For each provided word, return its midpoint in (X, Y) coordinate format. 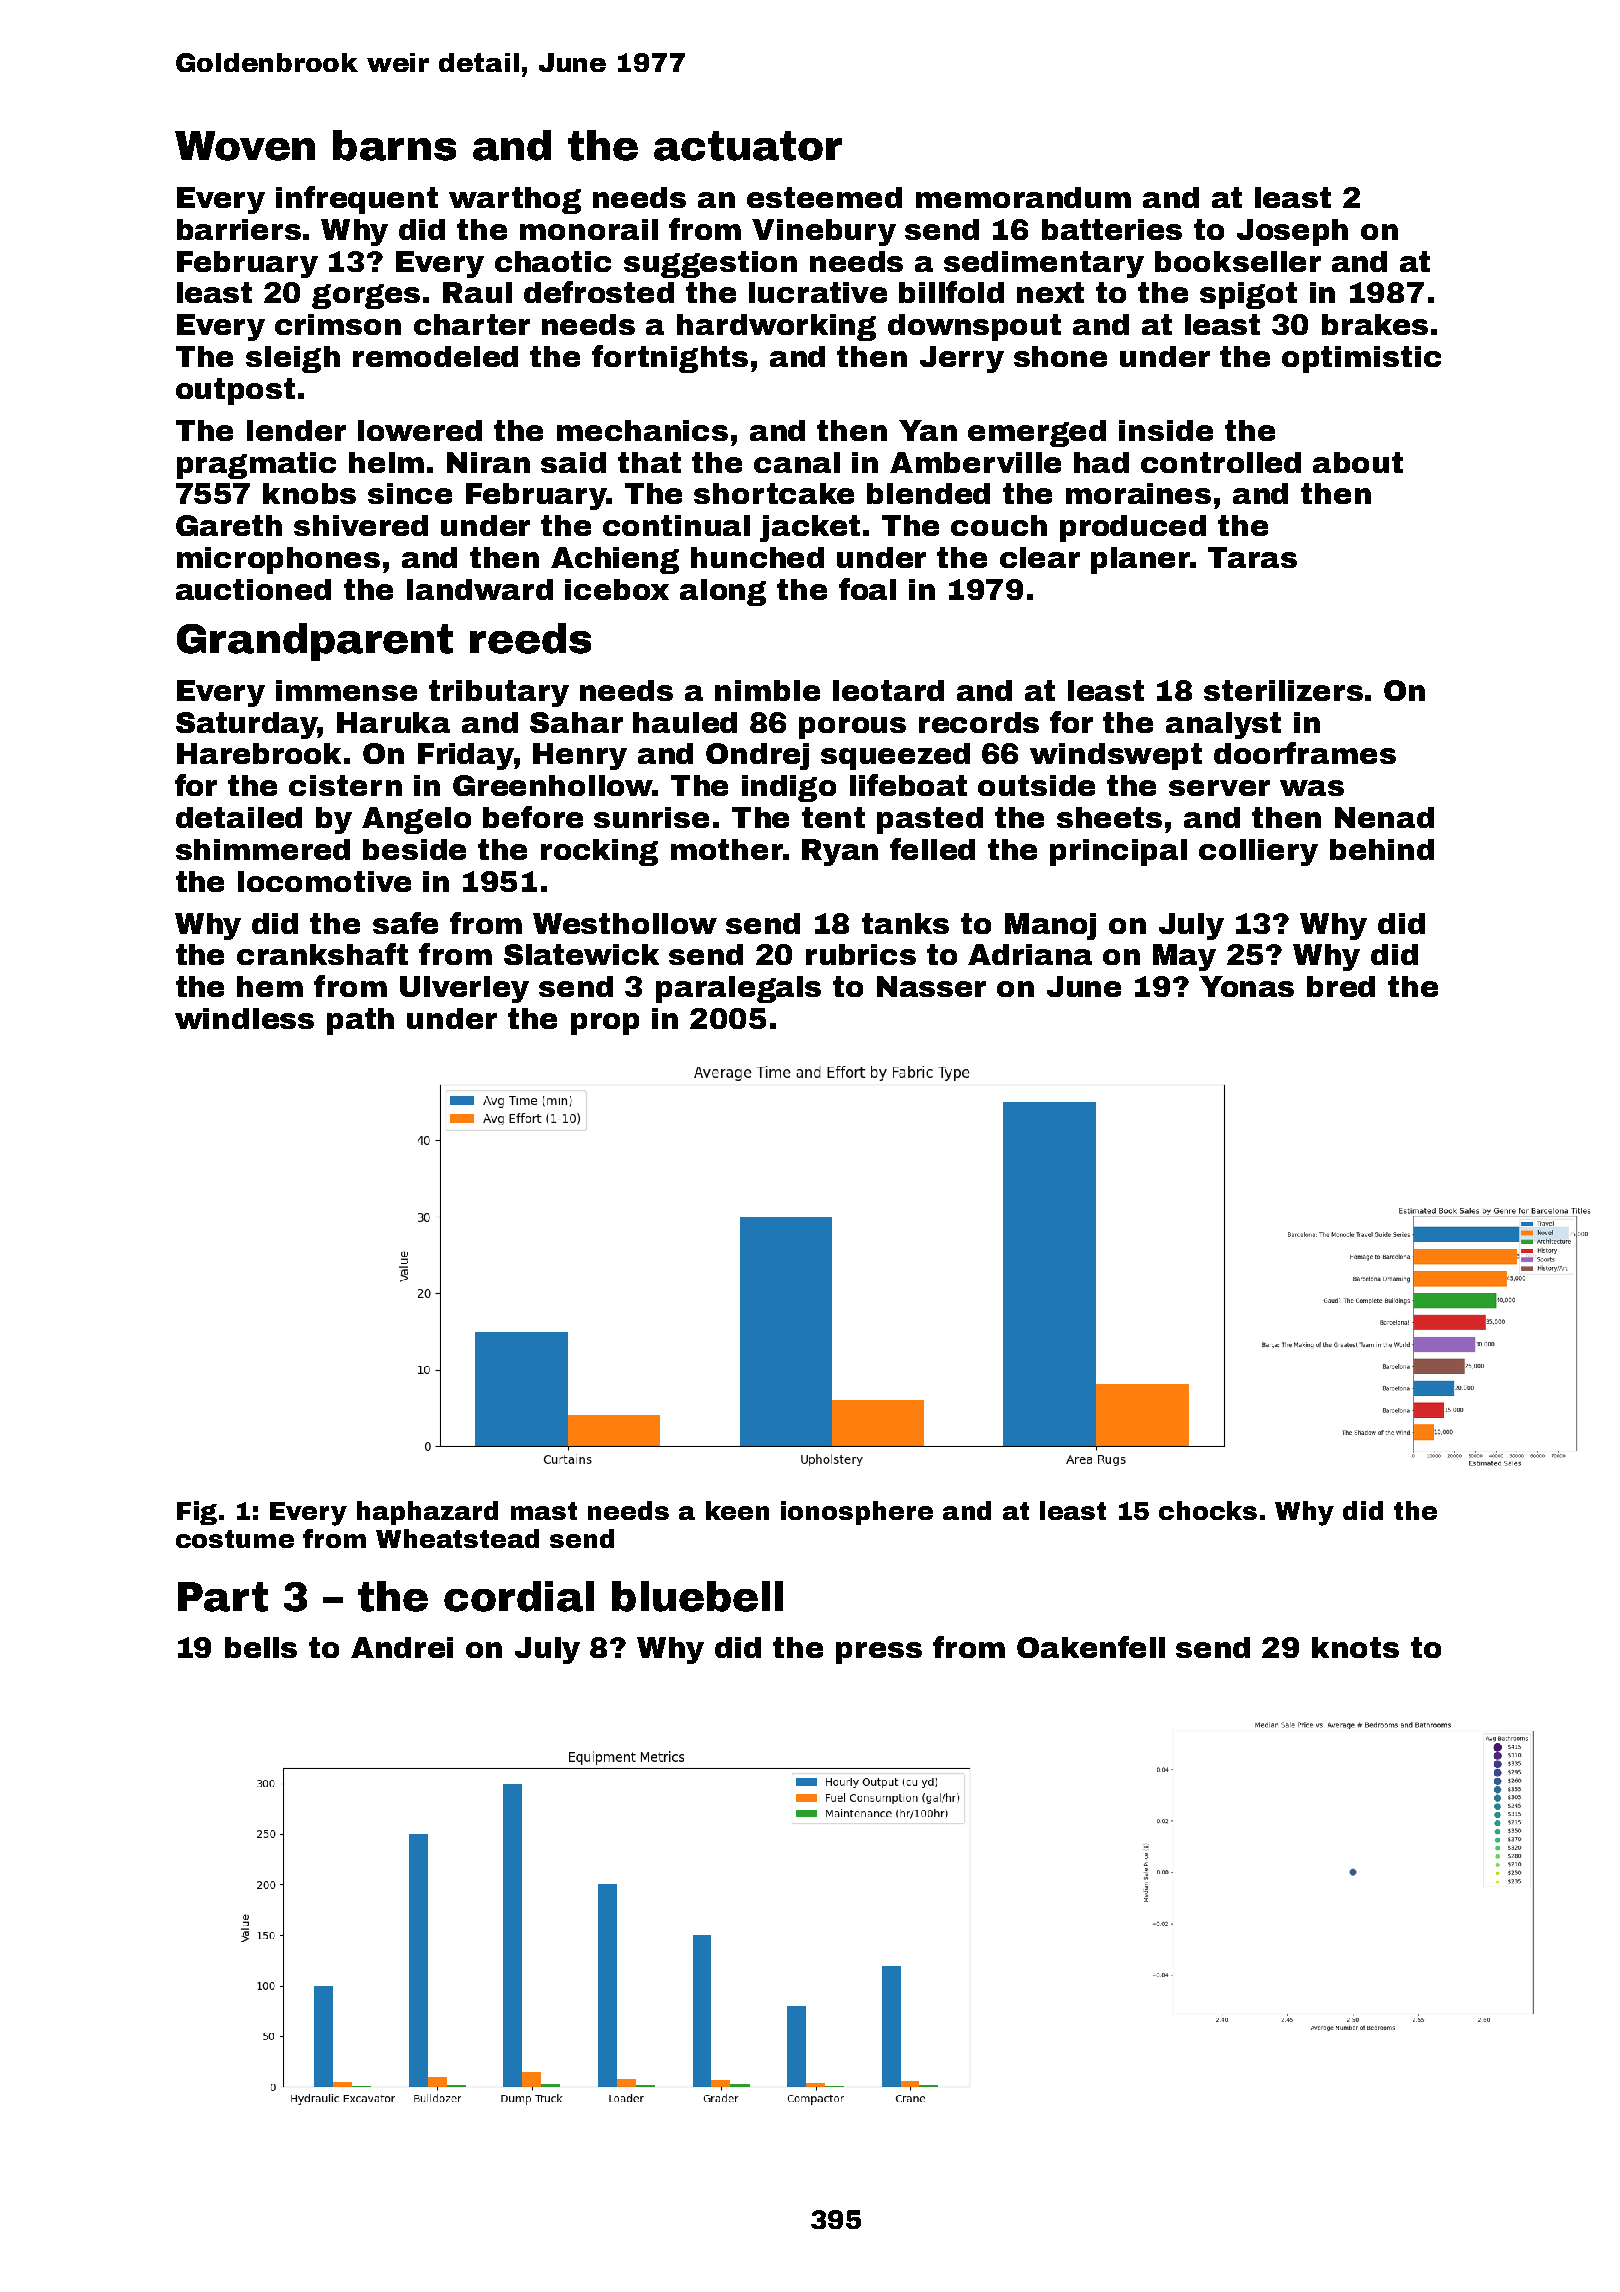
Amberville (975, 462)
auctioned (253, 589)
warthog (515, 200)
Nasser (931, 986)
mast (544, 1511)
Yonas (1247, 986)
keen (737, 1510)
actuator (748, 146)
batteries (1112, 229)
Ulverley (464, 989)
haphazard (427, 1513)
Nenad (1384, 817)
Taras (1252, 557)
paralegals (738, 989)
